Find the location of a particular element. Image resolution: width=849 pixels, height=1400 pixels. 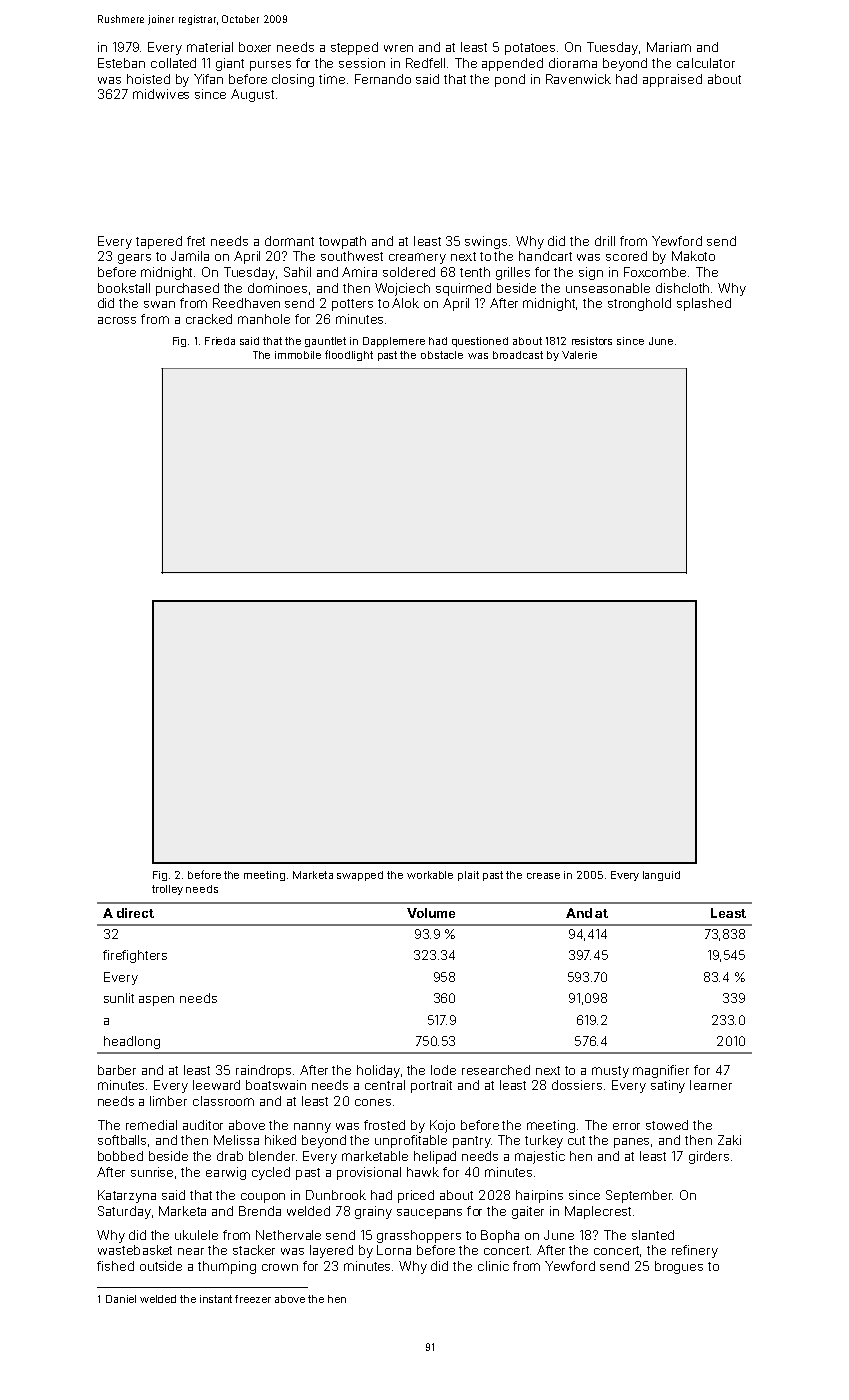

boxer is located at coordinates (255, 47).
